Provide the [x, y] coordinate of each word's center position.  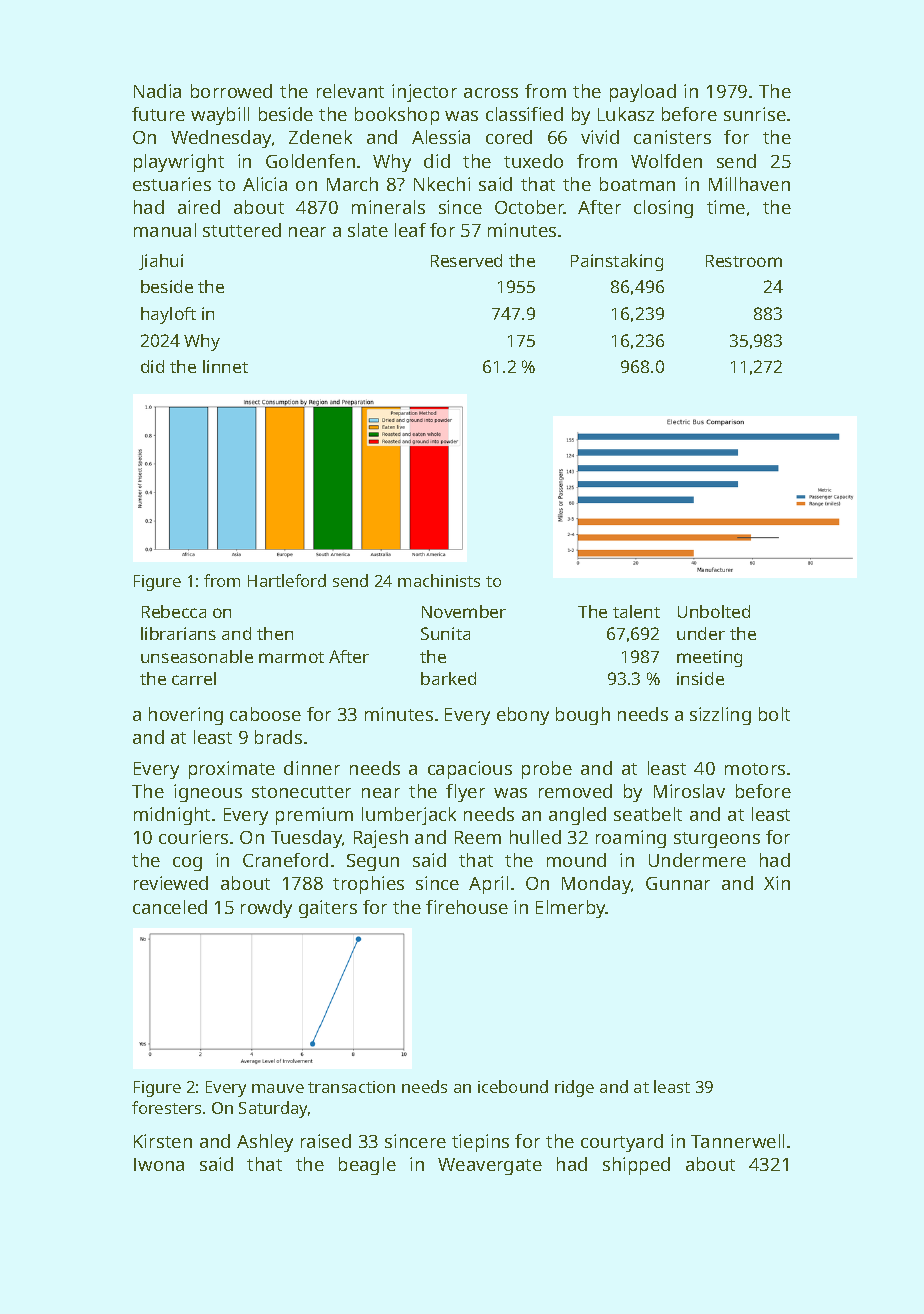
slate [368, 230]
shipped [636, 1166]
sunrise [755, 114]
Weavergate [490, 1166]
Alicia [265, 184]
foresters [166, 1107]
